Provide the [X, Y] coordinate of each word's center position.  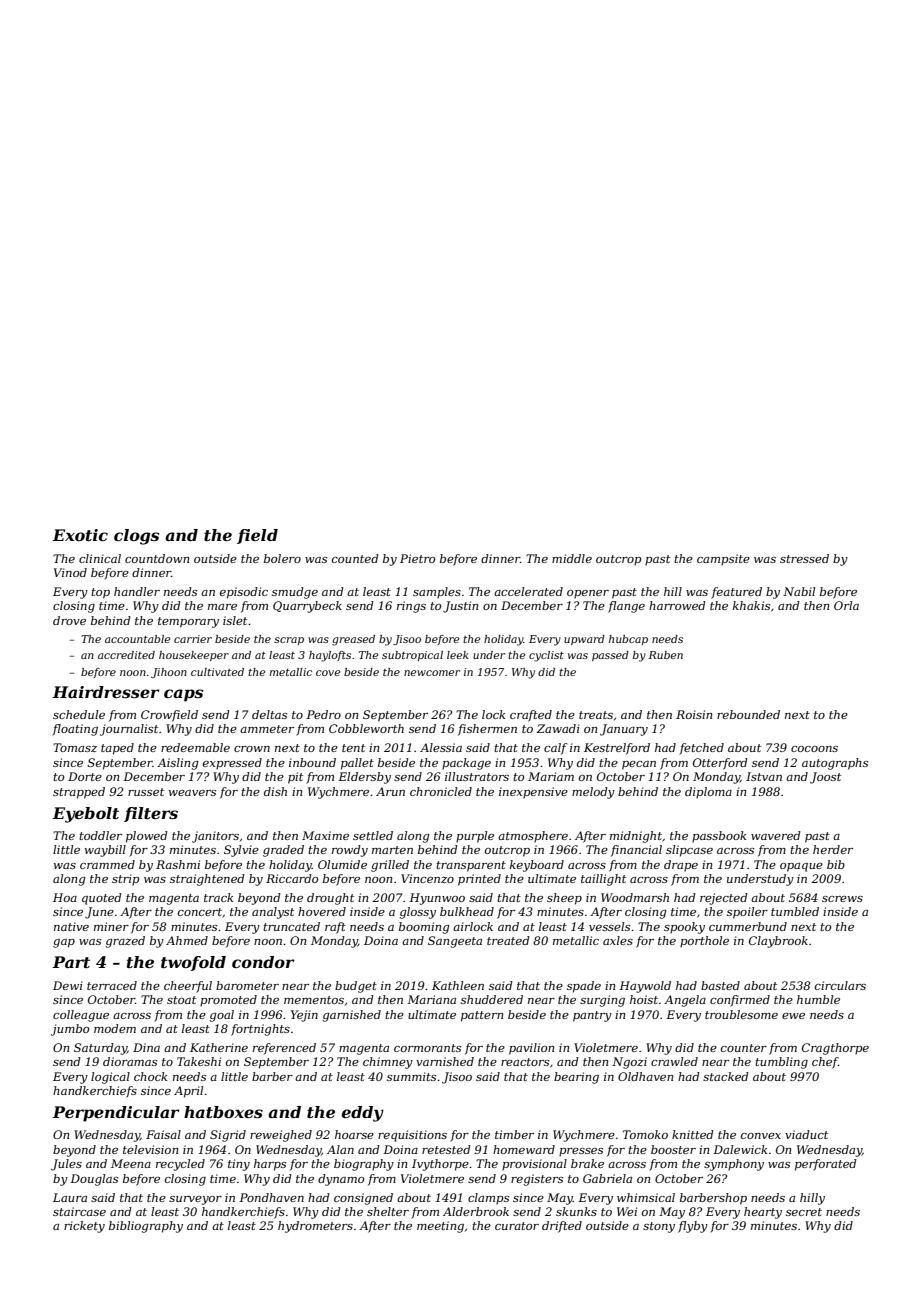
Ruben [665, 655]
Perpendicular [115, 1114]
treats [596, 715]
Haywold [645, 987]
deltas [269, 714]
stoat [181, 1000]
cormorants [427, 1048]
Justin [460, 607]
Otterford [720, 764]
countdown [157, 558]
